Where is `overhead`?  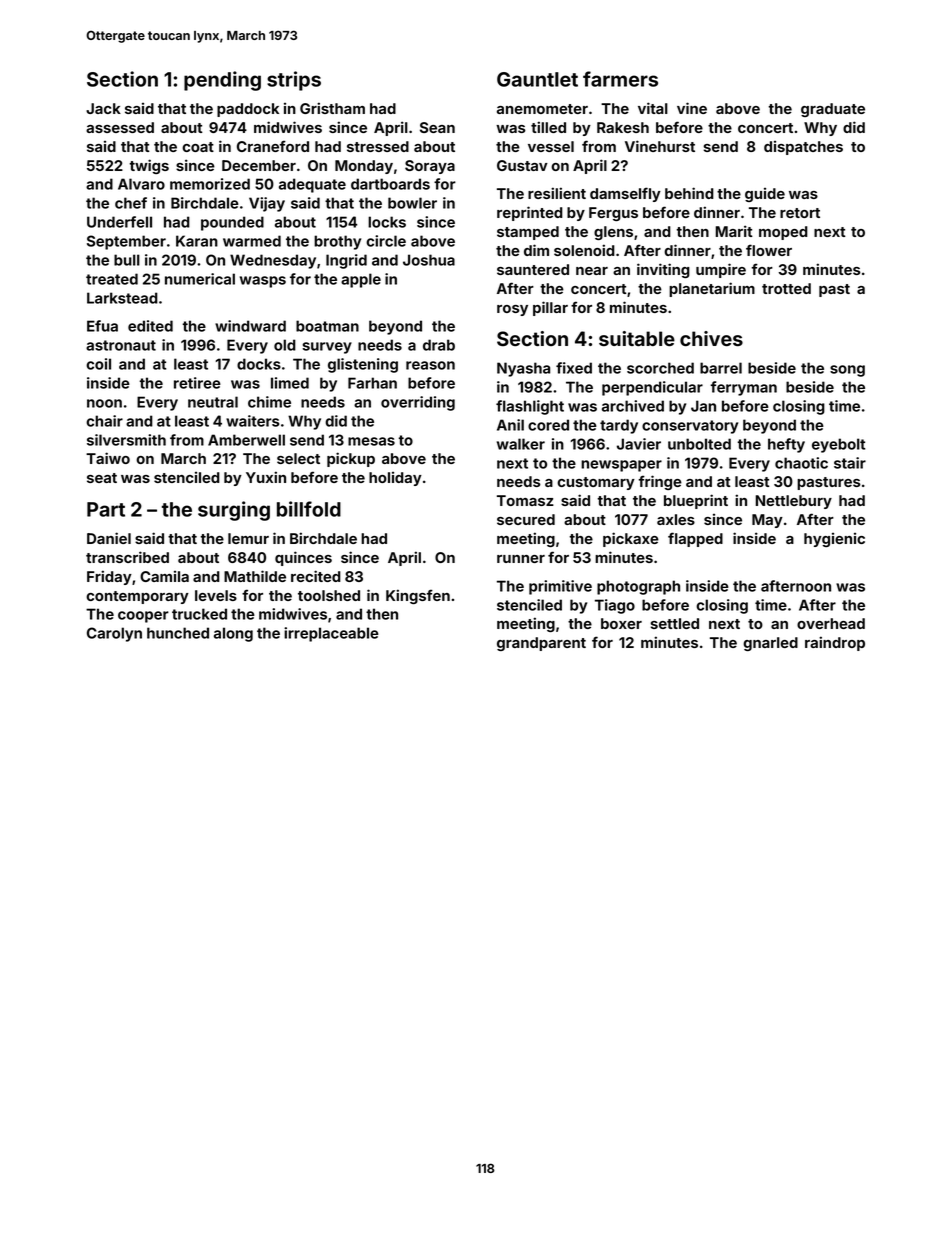
overhead is located at coordinates (831, 623).
